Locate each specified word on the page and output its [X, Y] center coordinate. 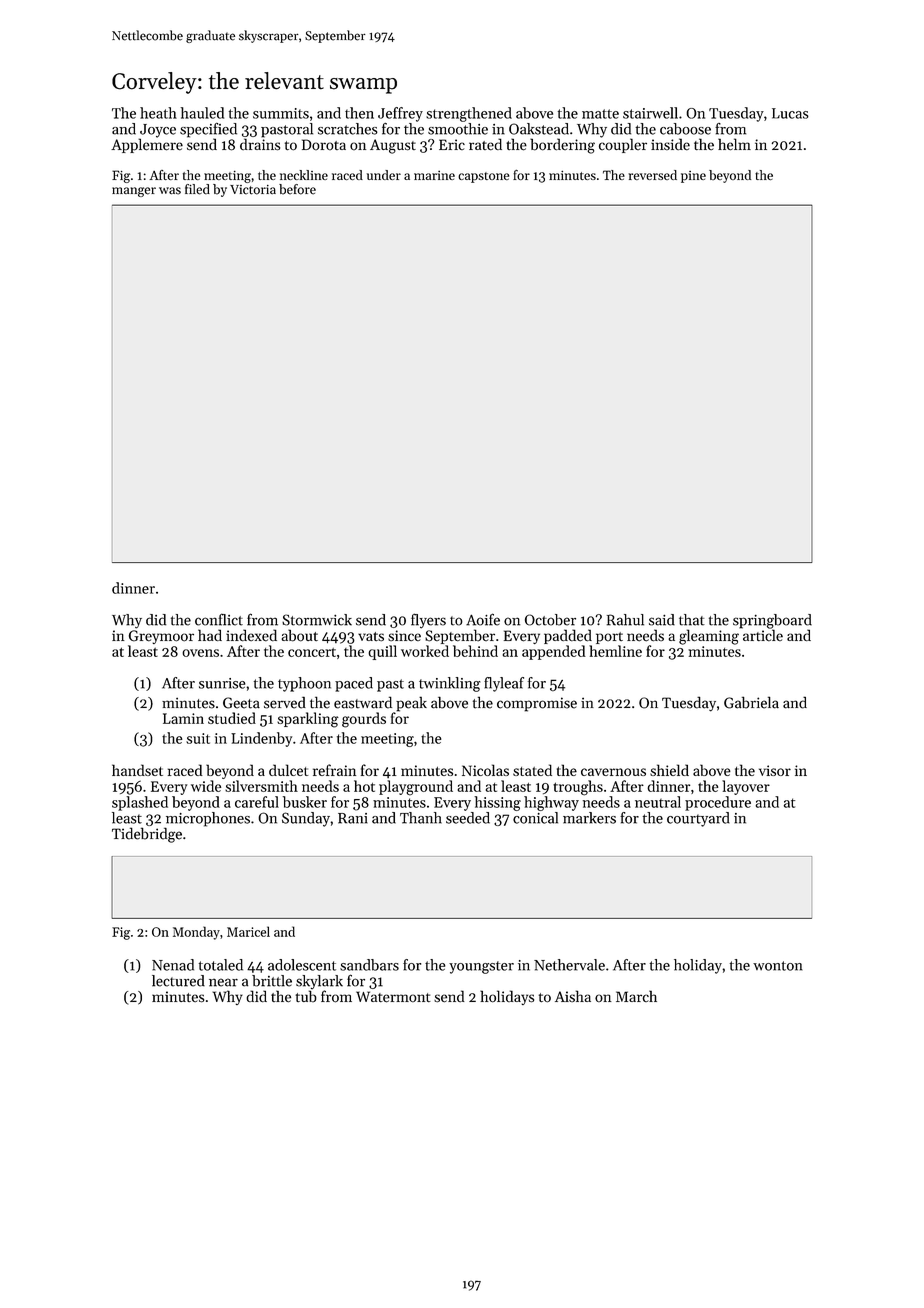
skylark [319, 982]
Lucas [790, 113]
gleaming [709, 637]
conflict [219, 619]
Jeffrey [400, 114]
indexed [251, 635]
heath [158, 113]
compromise [537, 704]
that [692, 620]
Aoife [483, 619]
